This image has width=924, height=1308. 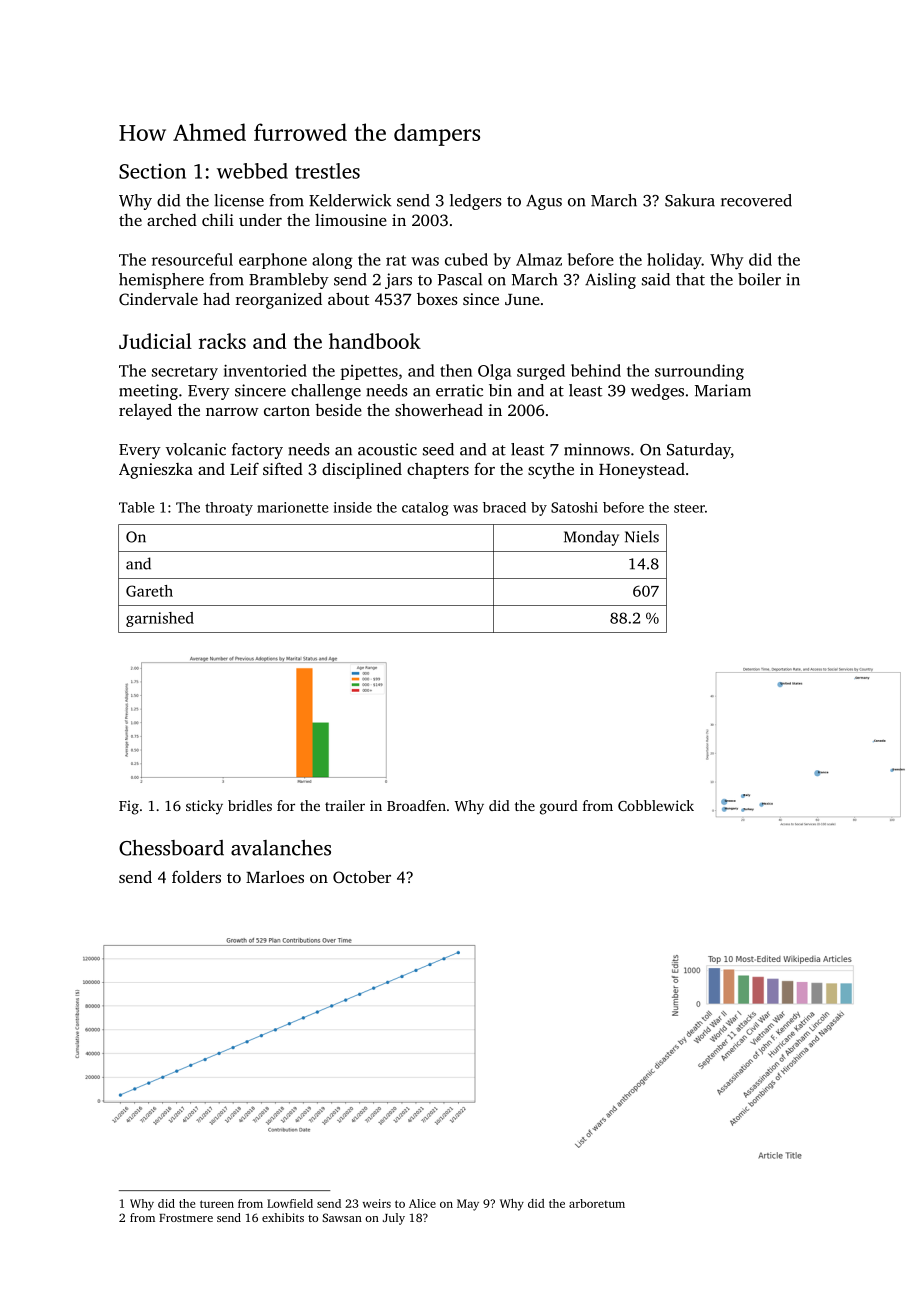 I want to click on Olga, so click(x=494, y=372).
